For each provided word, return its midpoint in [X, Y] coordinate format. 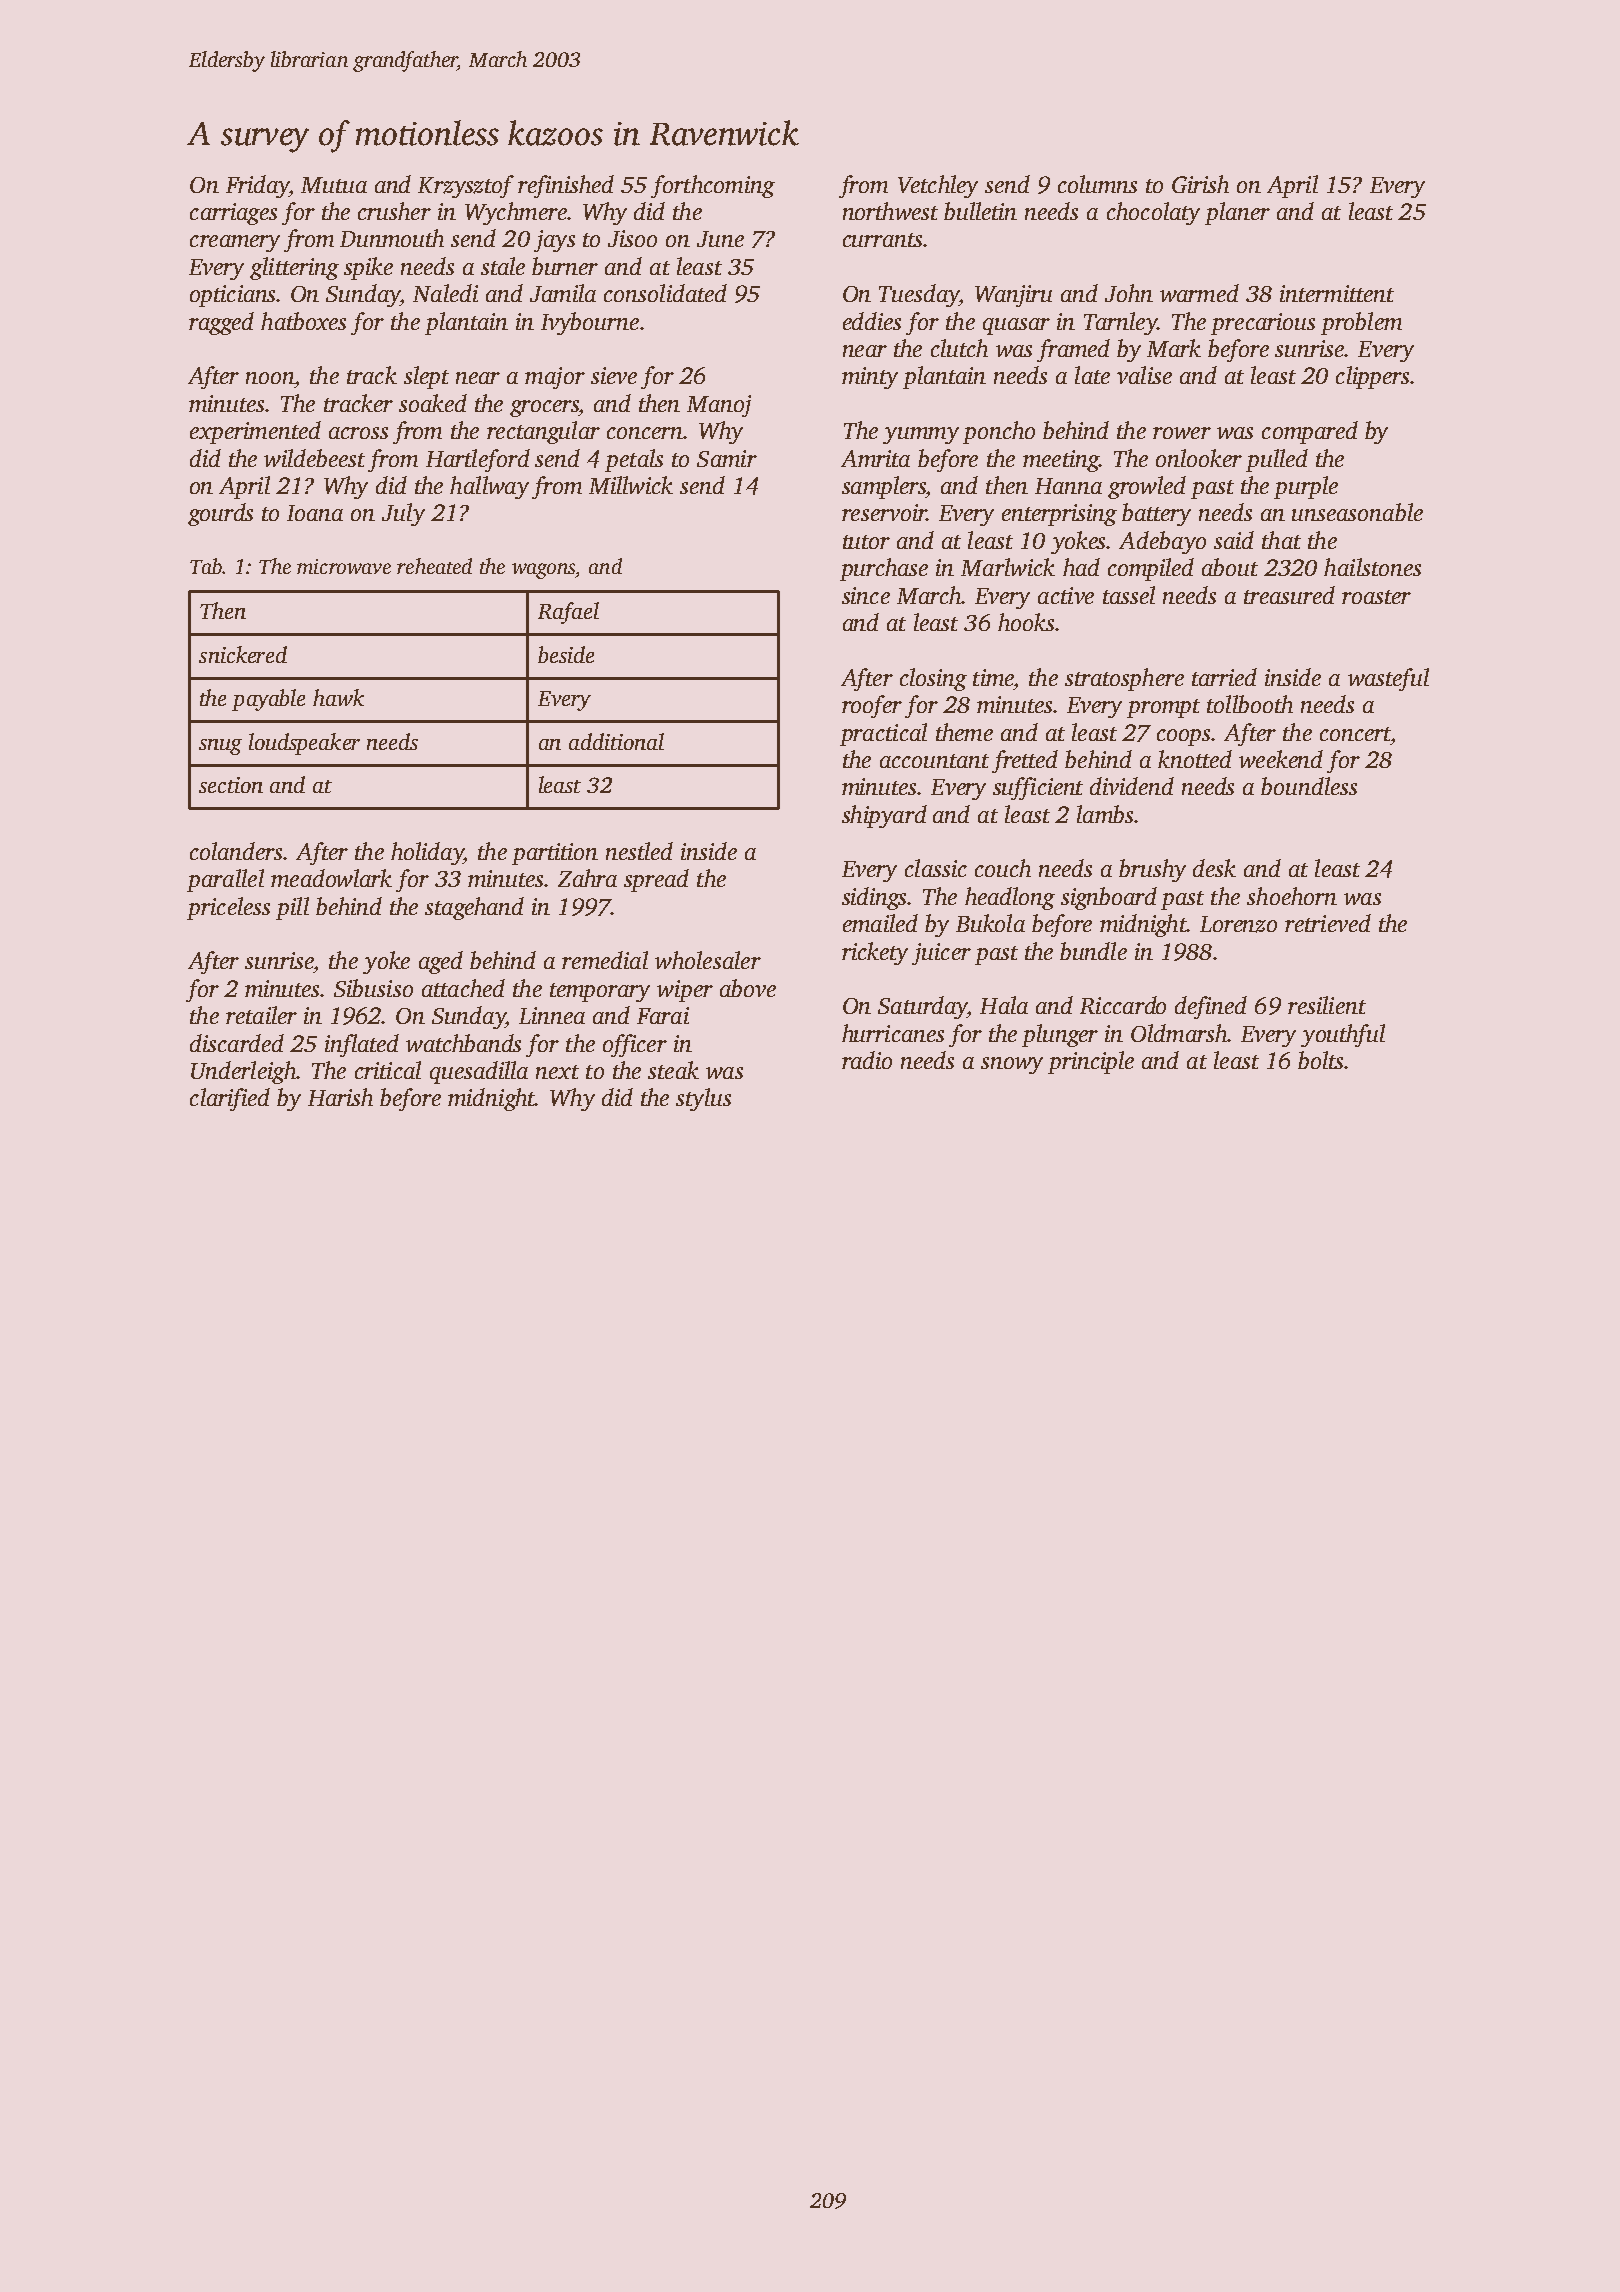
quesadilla [479, 1072]
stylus [703, 1099]
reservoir [884, 512]
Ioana [315, 513]
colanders [236, 851]
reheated [434, 566]
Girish [1200, 184]
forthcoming [713, 186]
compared [1310, 432]
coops [1183, 737]
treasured [1289, 595]
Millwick [631, 485]
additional [616, 741]
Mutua [334, 185]
